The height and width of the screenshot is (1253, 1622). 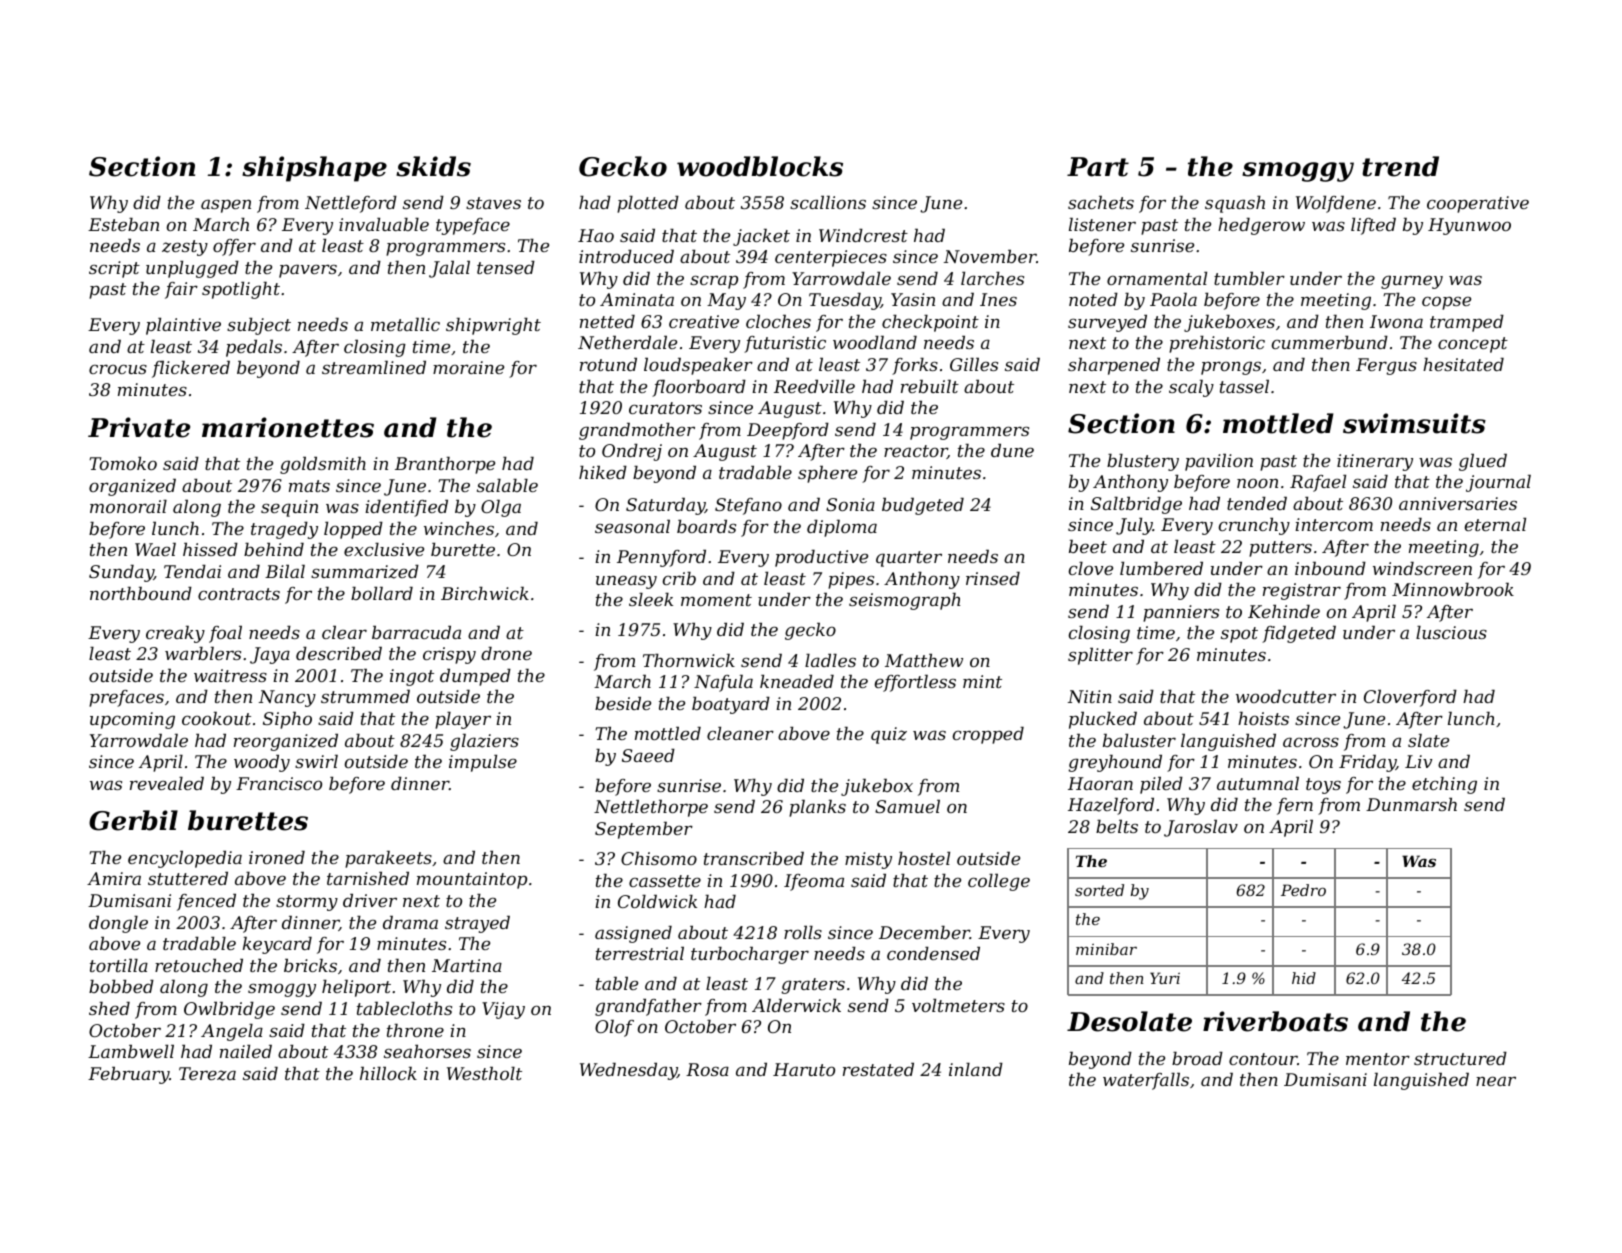 I want to click on player, so click(x=463, y=720).
